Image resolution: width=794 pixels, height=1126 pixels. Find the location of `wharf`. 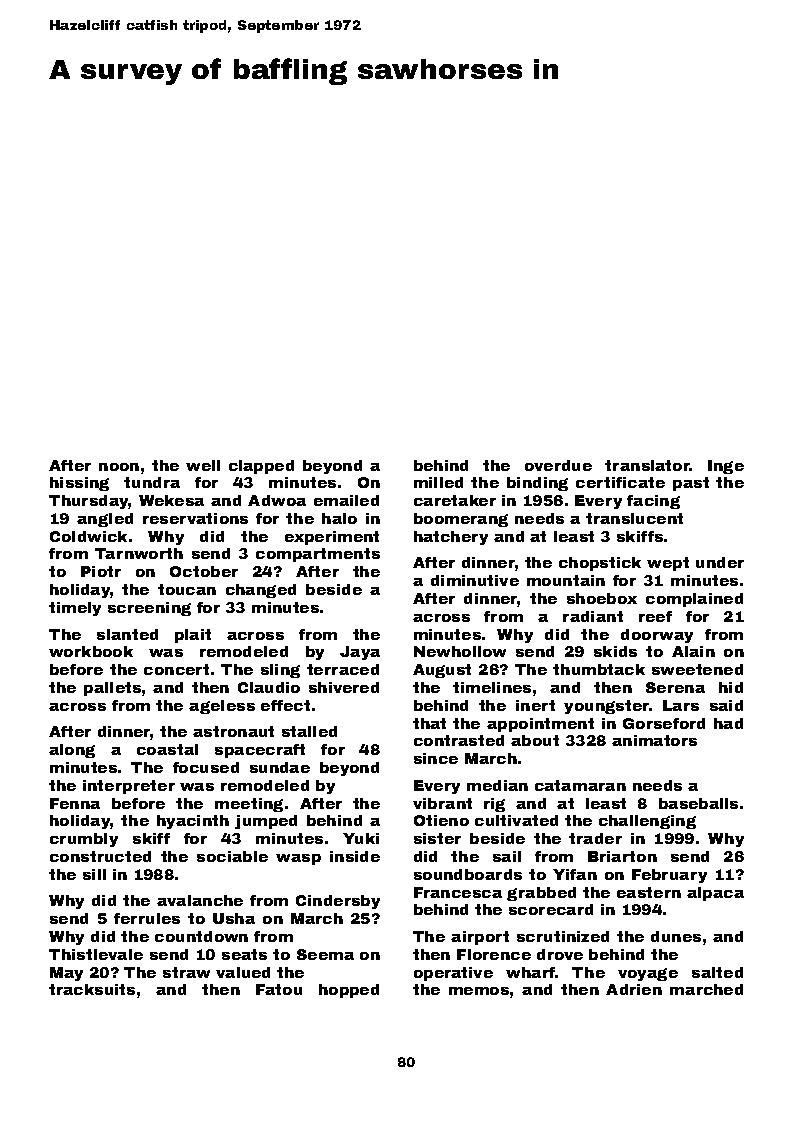

wharf is located at coordinates (531, 972).
